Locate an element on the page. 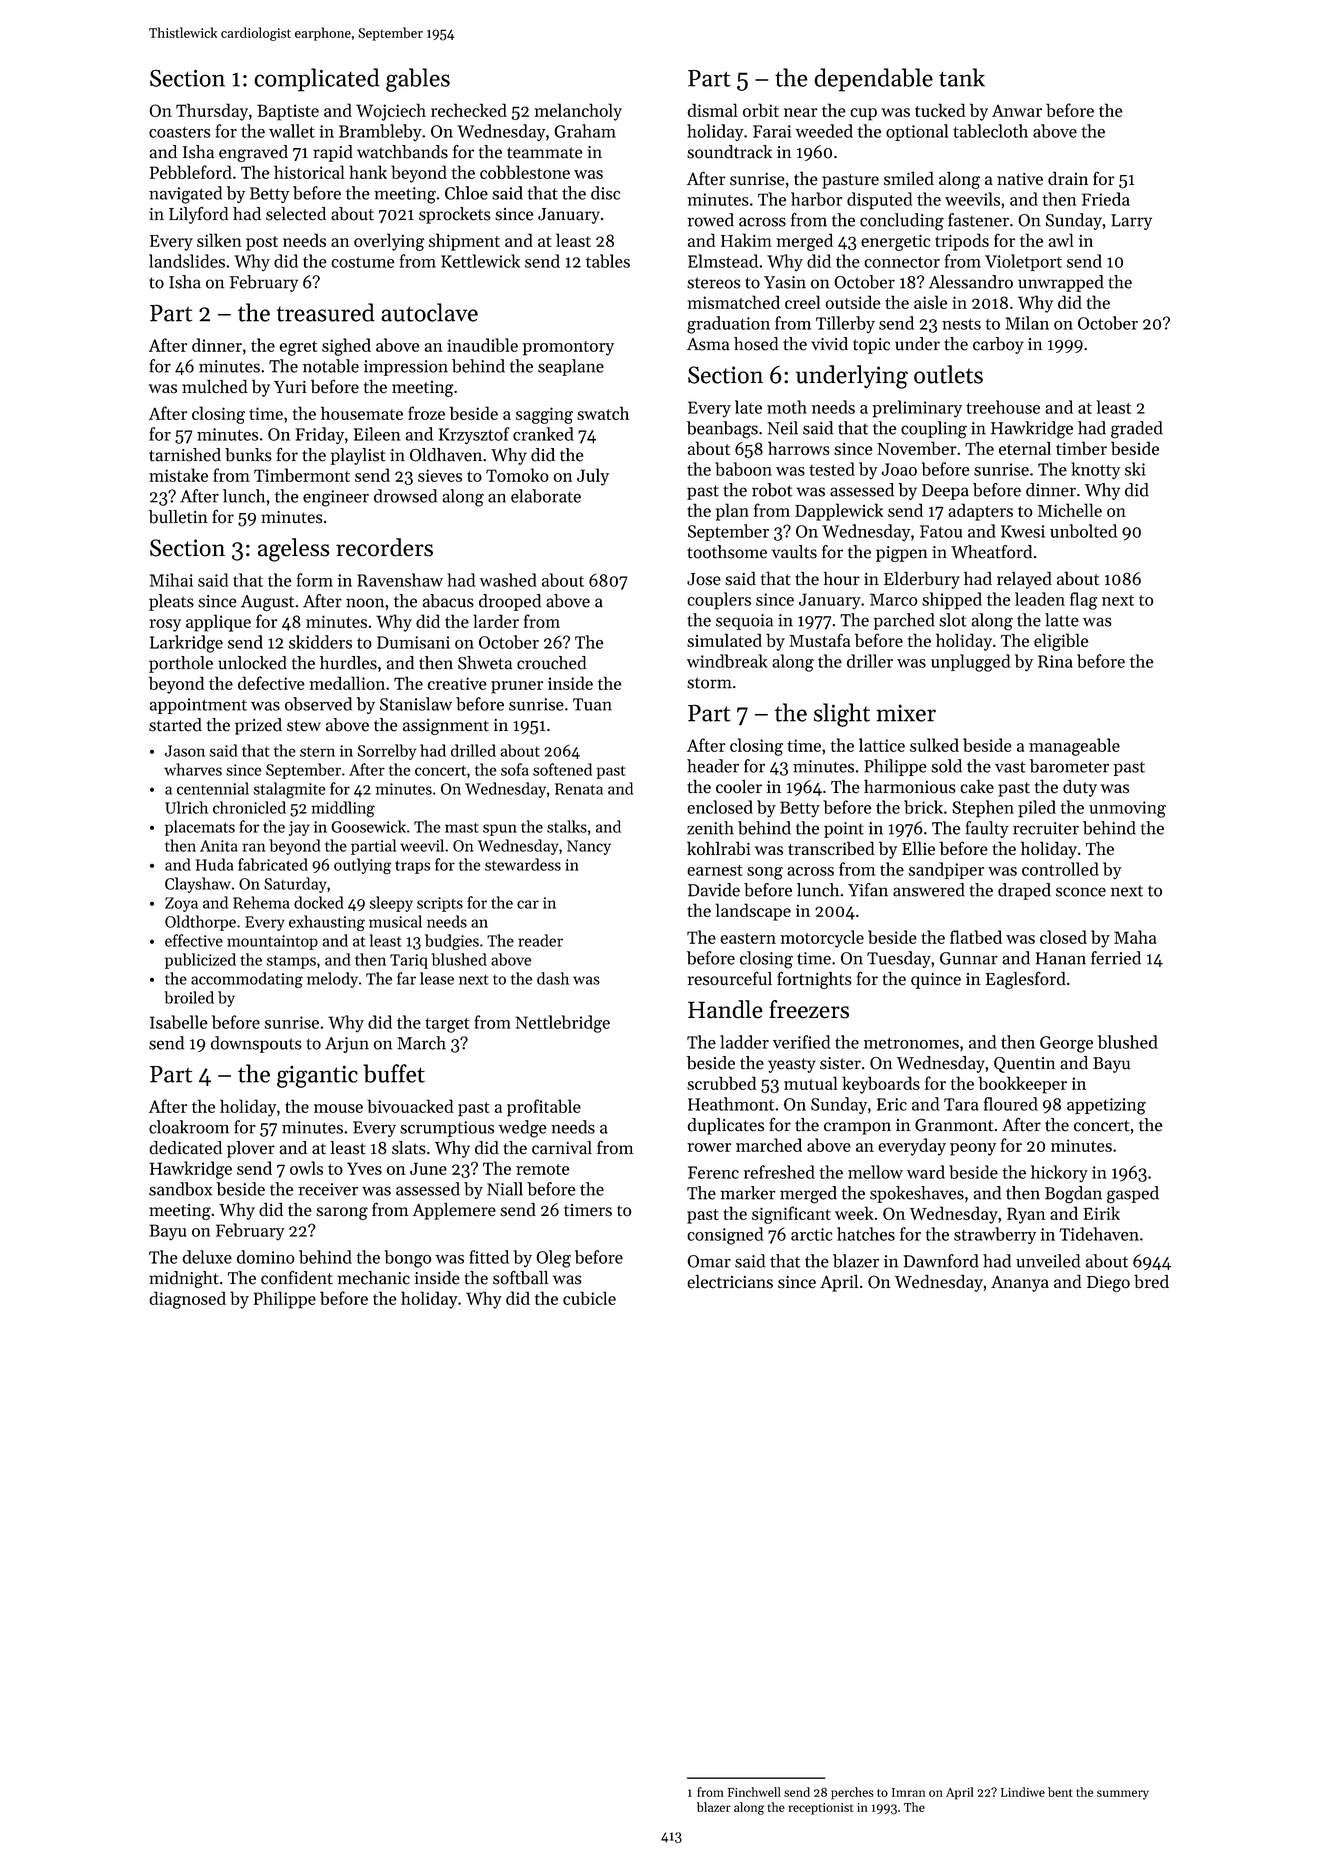  arctic is located at coordinates (811, 1234).
